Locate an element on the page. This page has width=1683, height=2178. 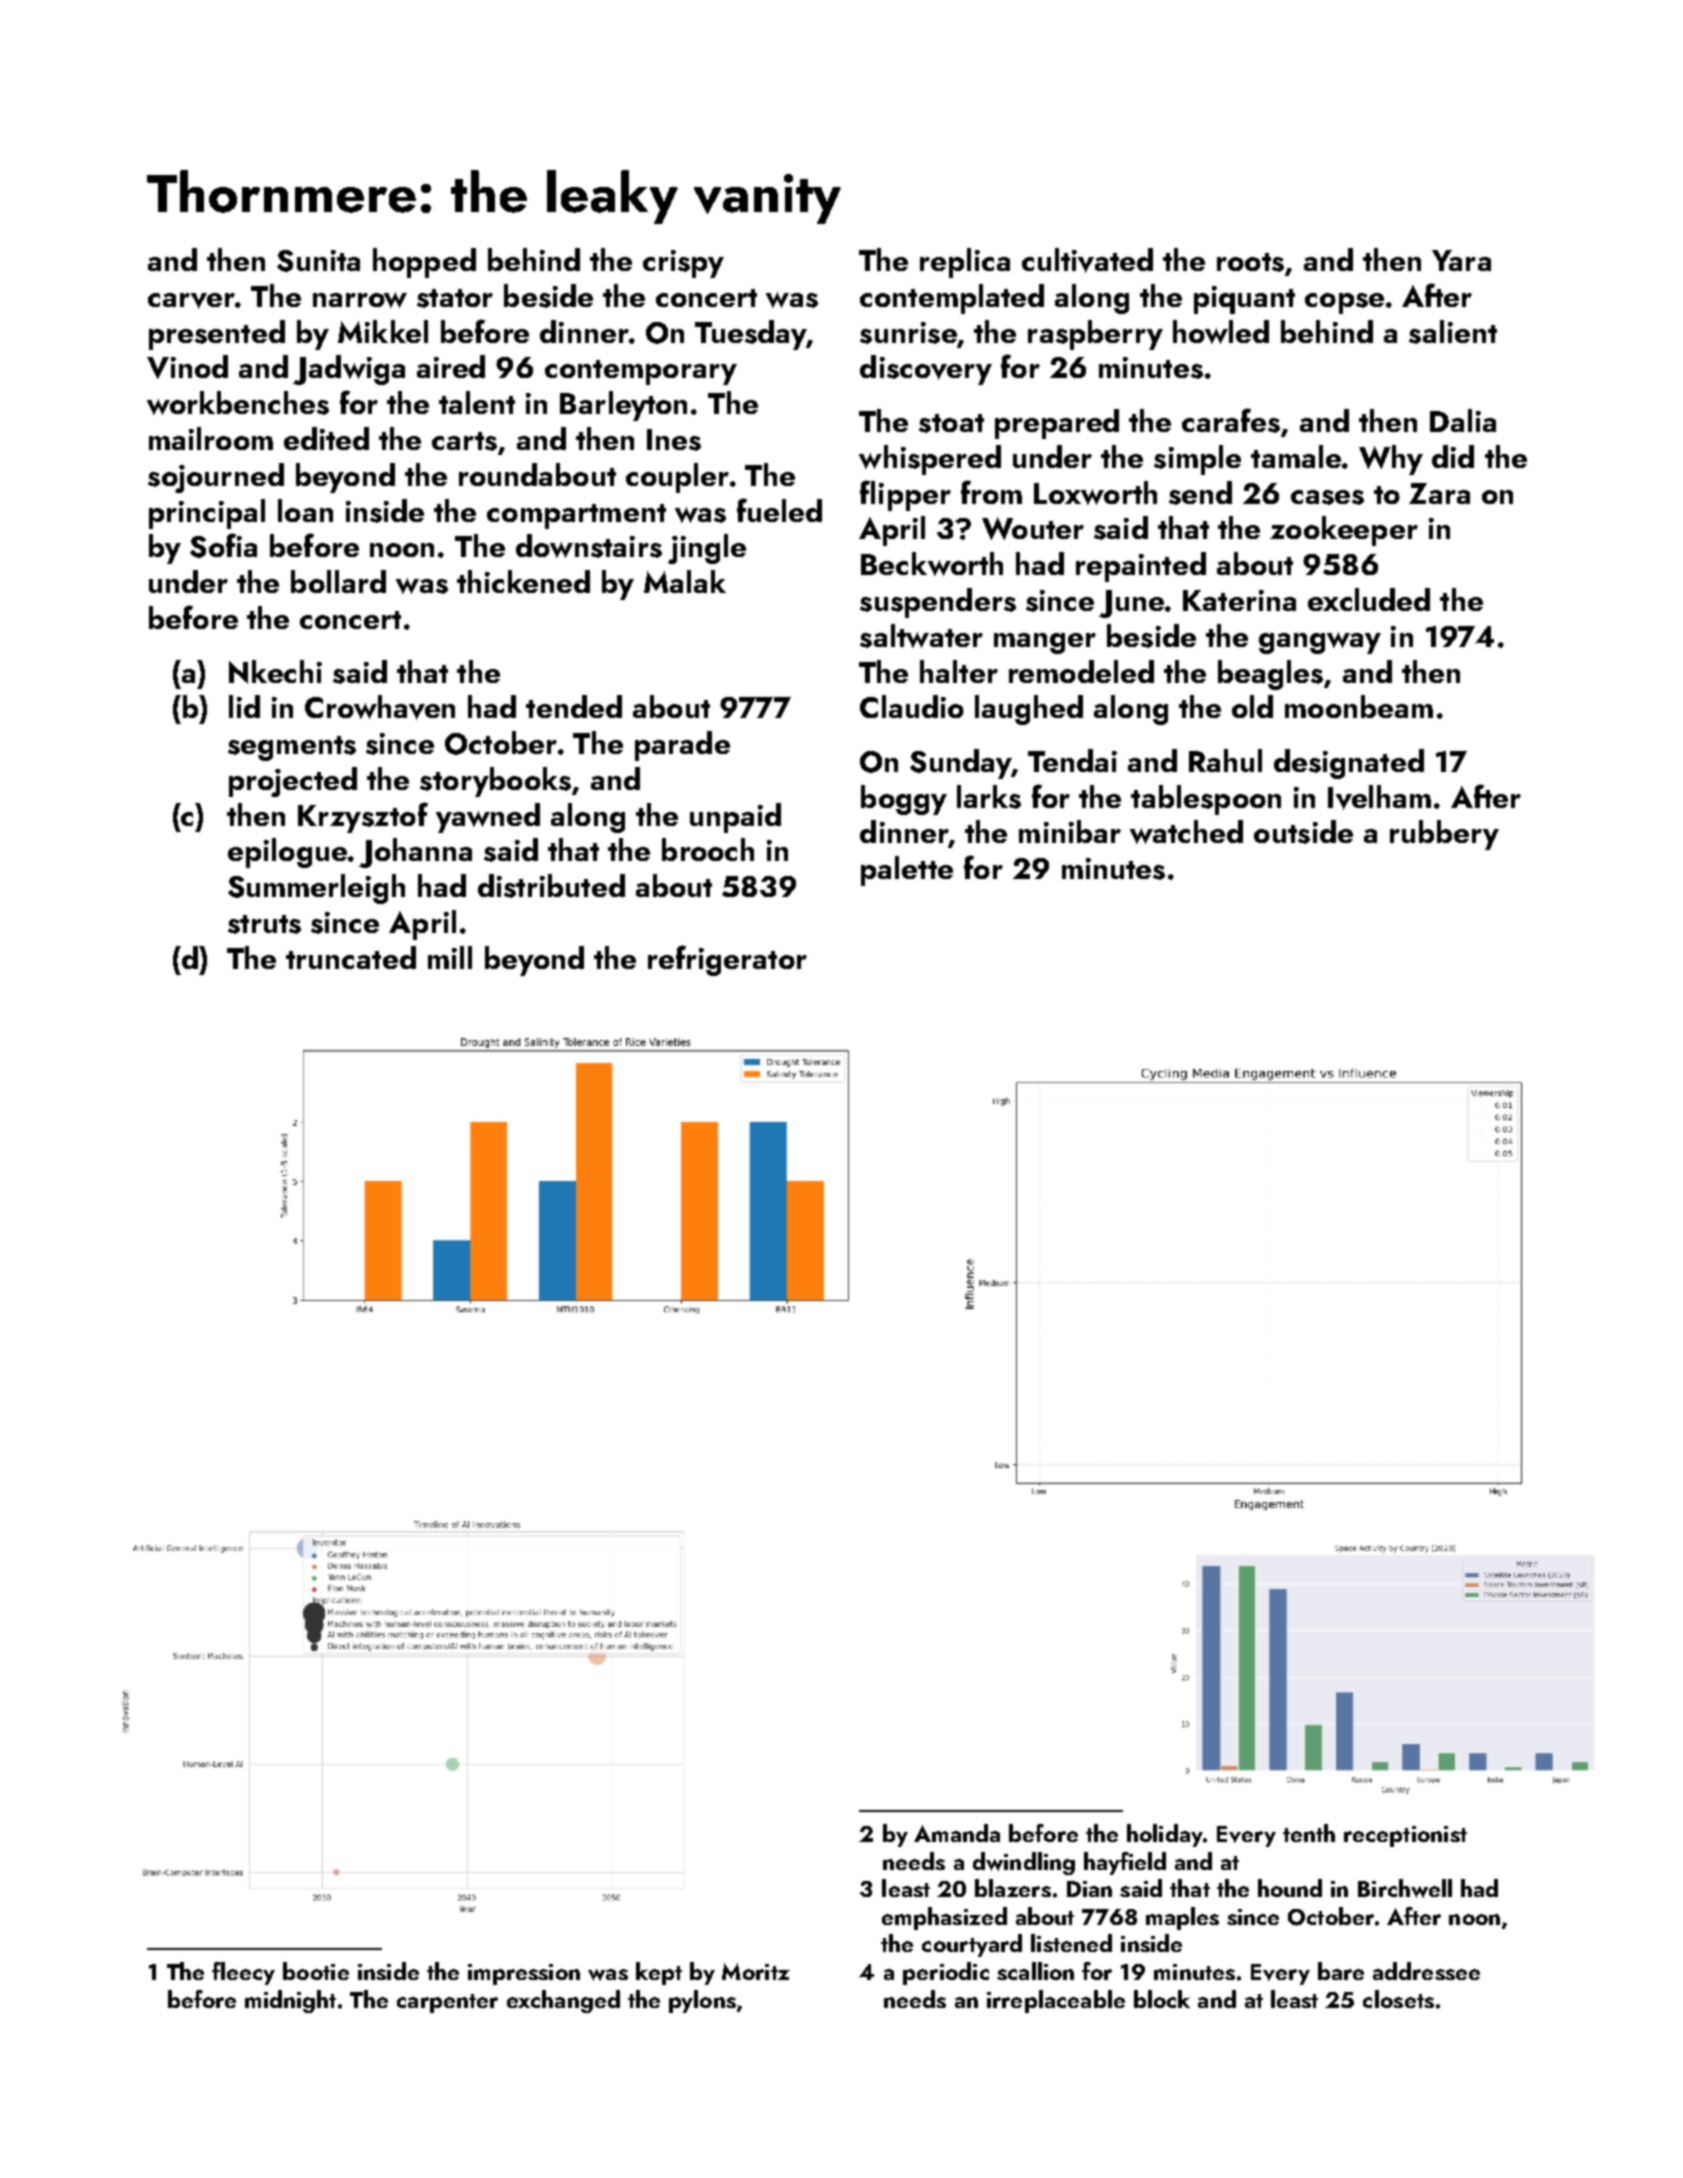
tenth is located at coordinates (1309, 1833).
